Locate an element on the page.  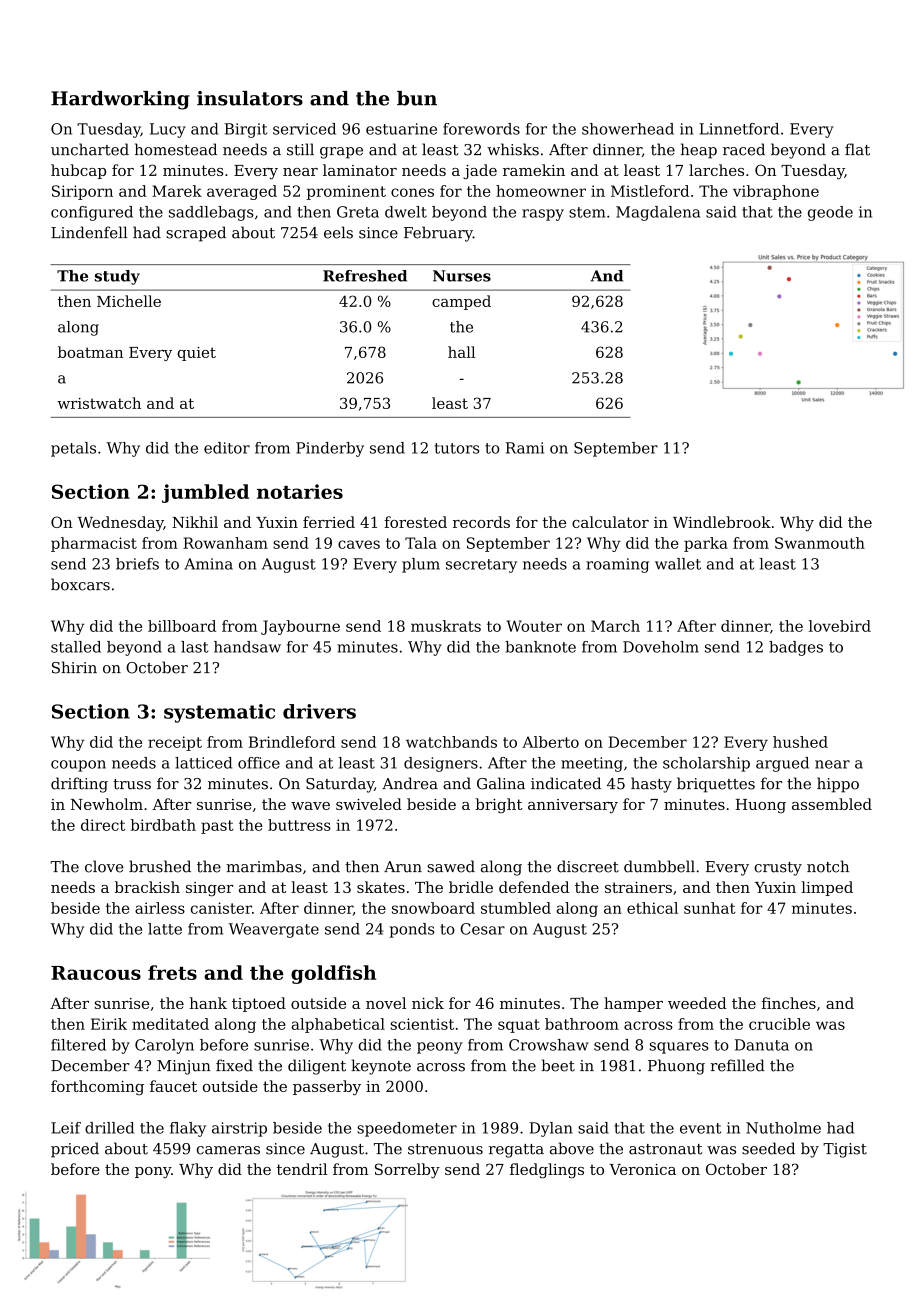
boatman is located at coordinates (90, 352).
